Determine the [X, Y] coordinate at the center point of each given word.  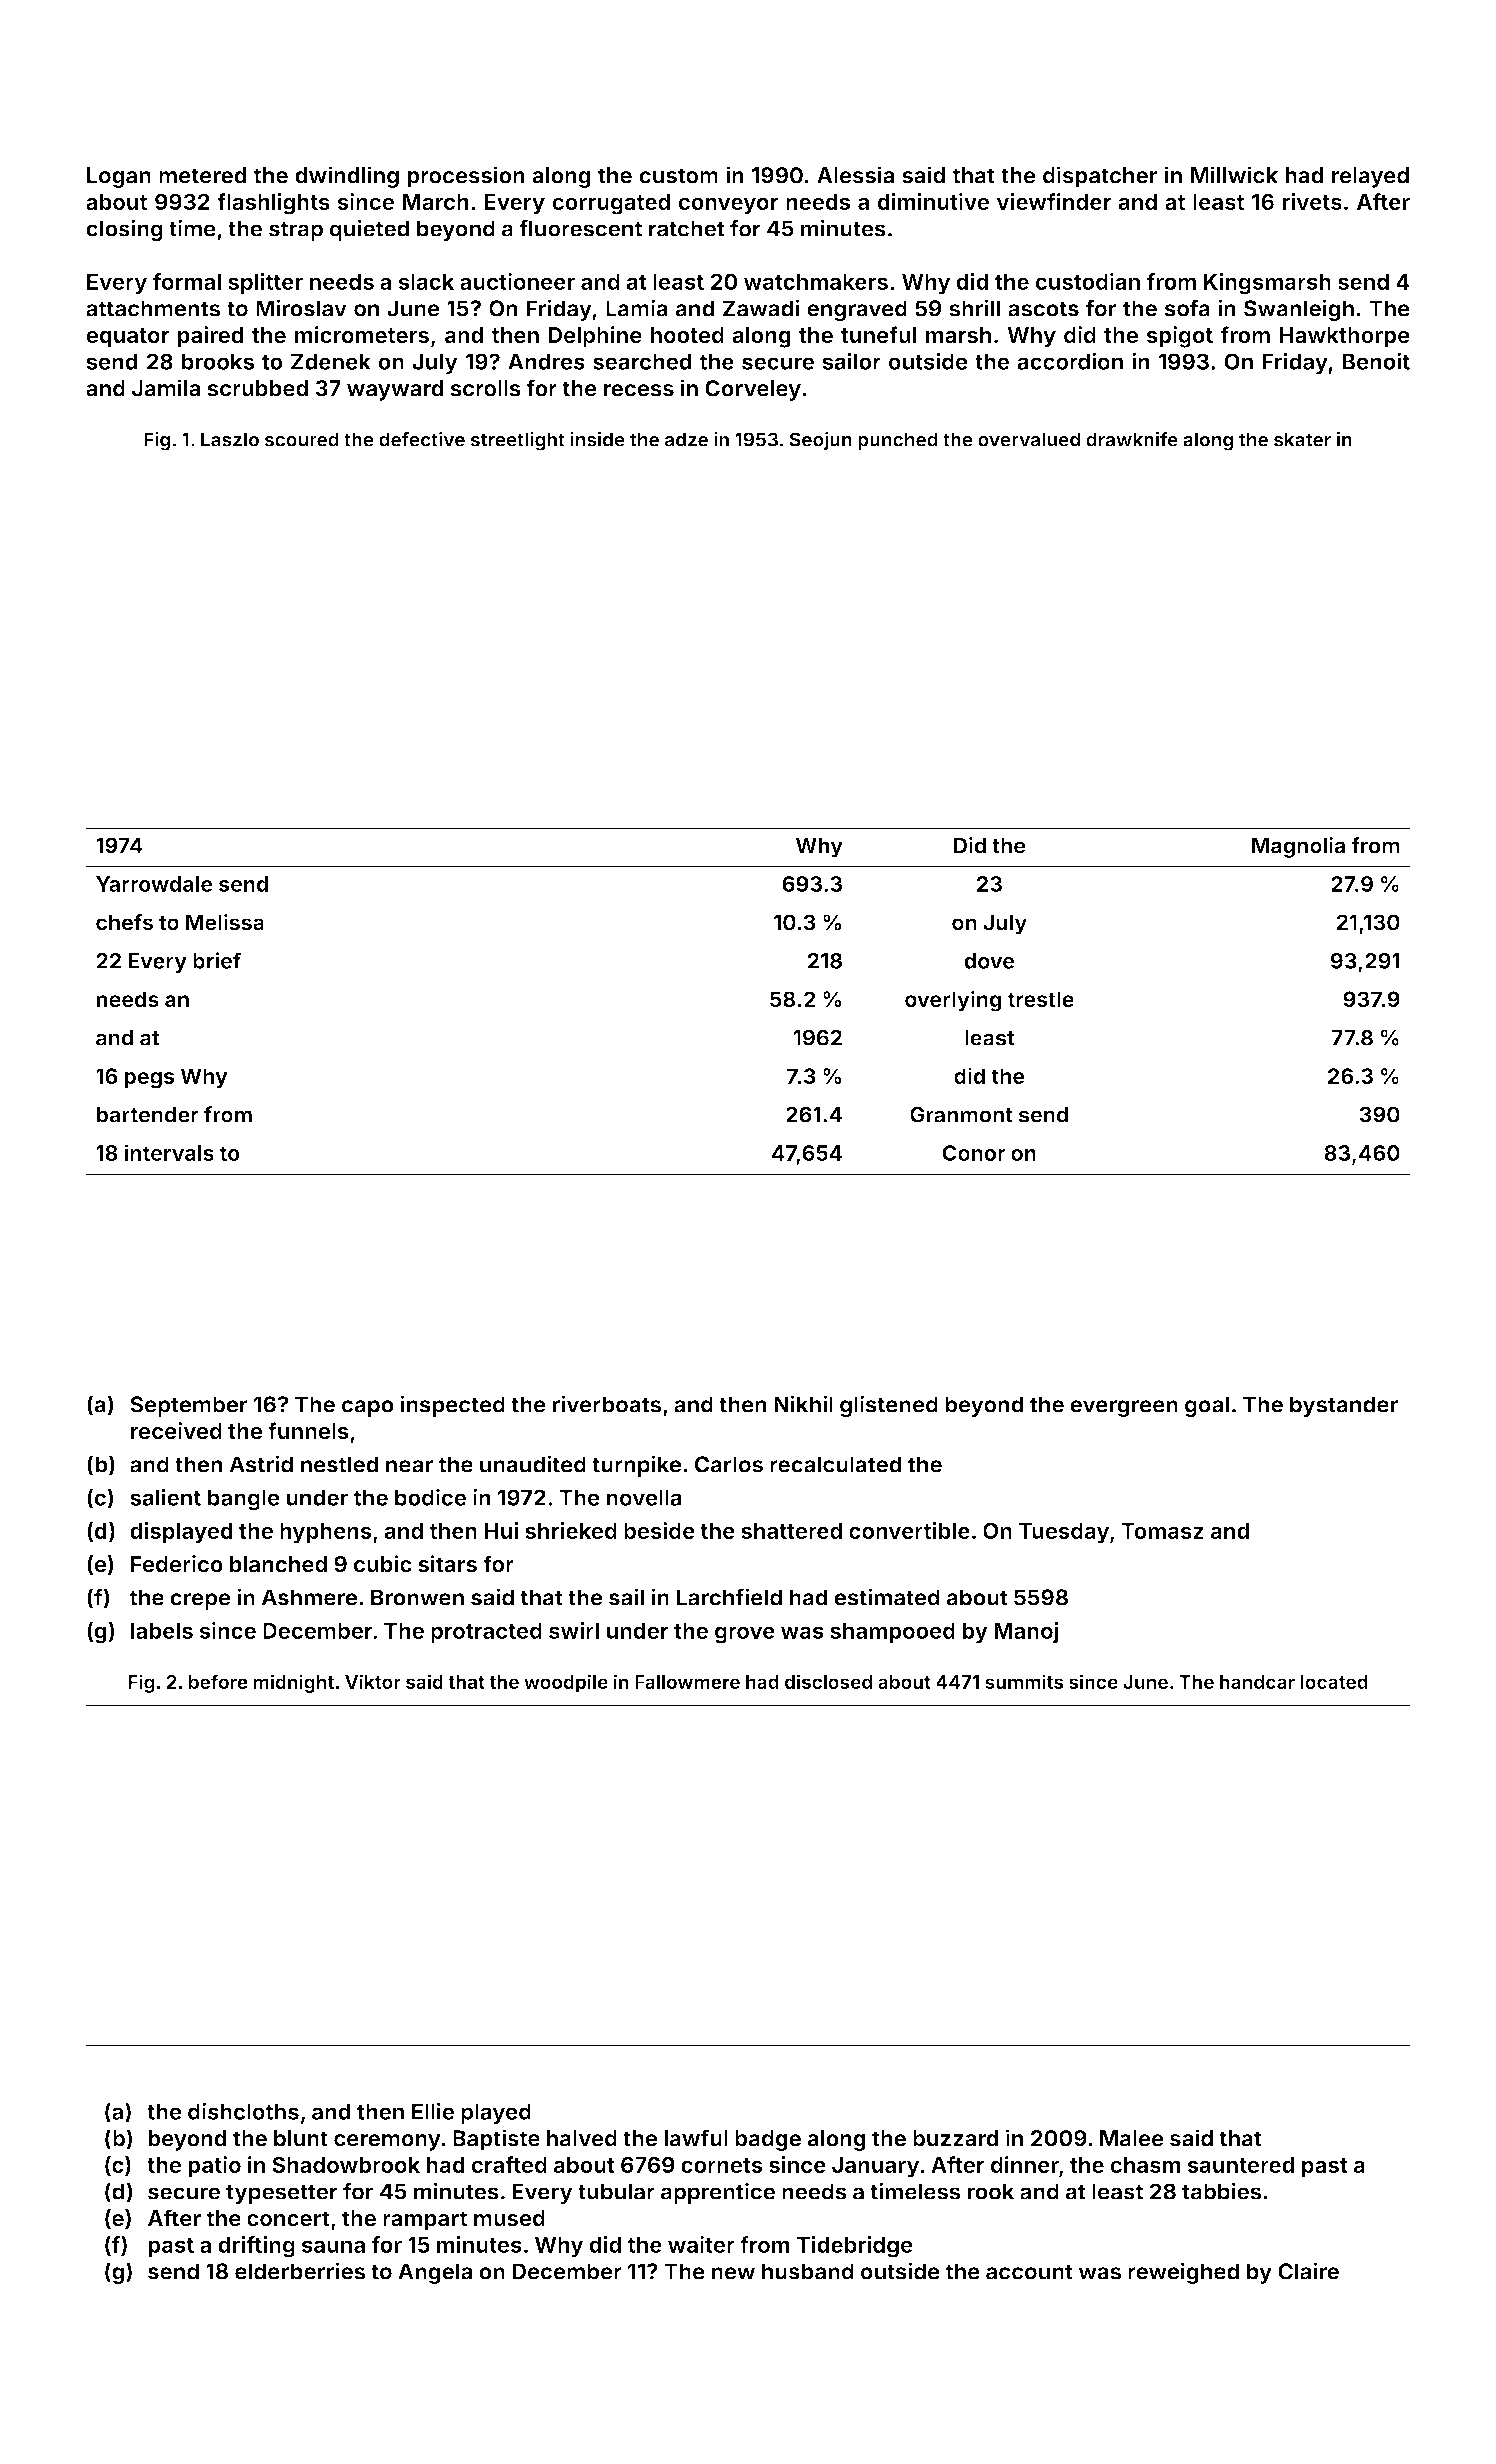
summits [1024, 1681]
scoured [302, 439]
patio [214, 2167]
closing [124, 230]
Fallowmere [687, 1682]
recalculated [835, 1464]
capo [368, 1408]
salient [165, 1497]
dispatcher [1100, 177]
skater [1302, 439]
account [1029, 2272]
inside [597, 439]
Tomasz [1162, 1531]
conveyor [728, 206]
